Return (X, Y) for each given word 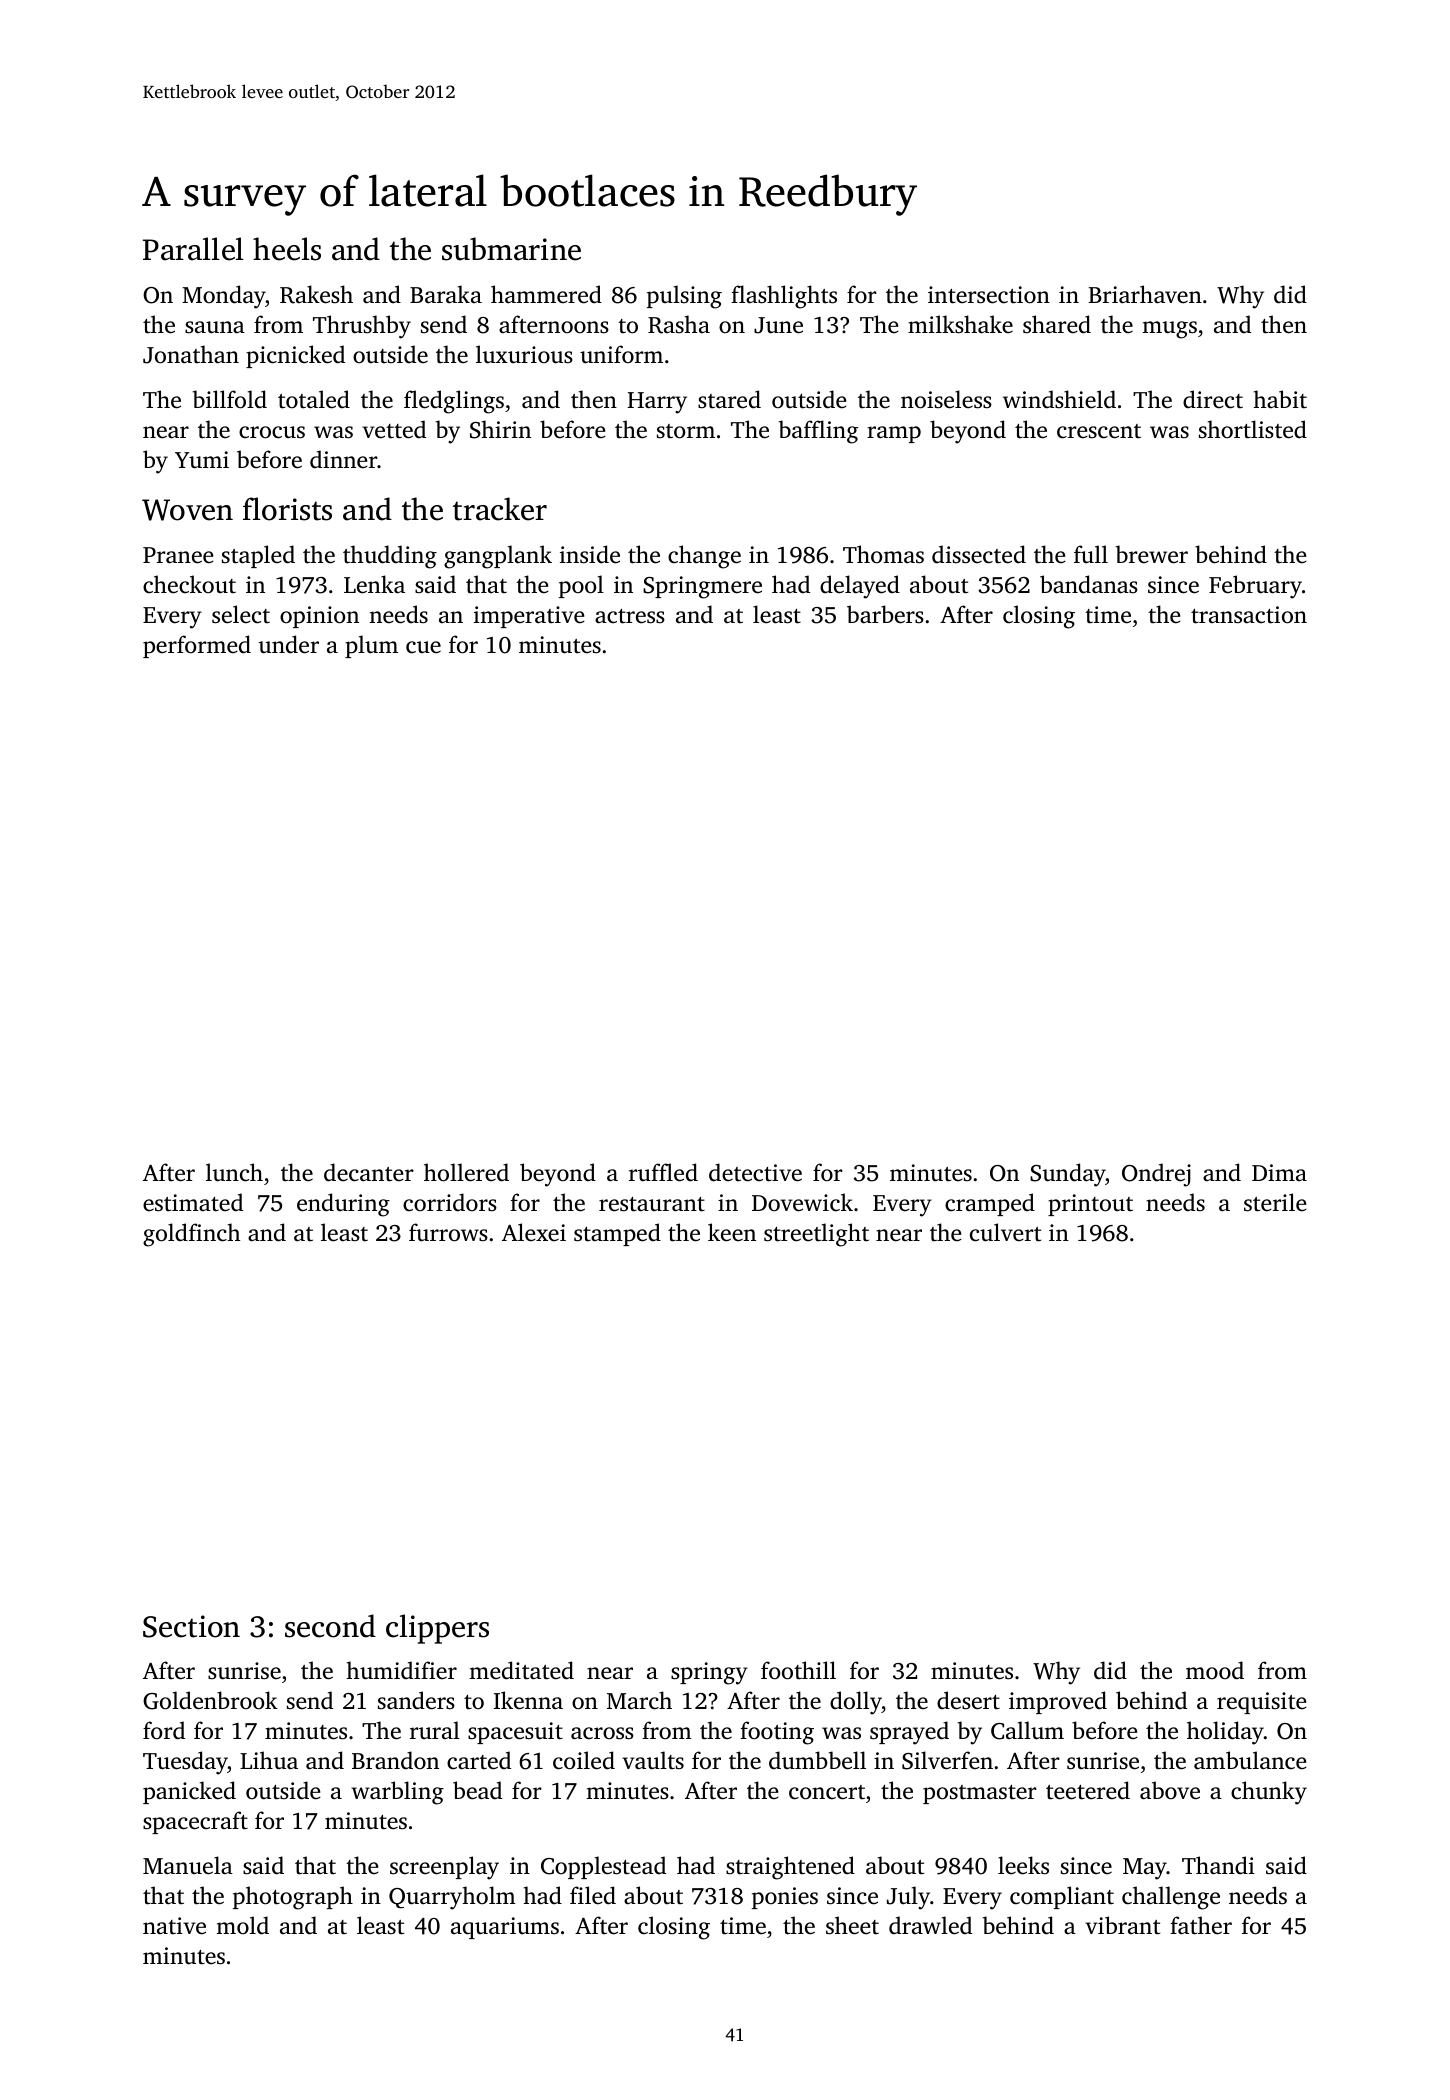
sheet (852, 1925)
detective (755, 1172)
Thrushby (362, 327)
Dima (1279, 1172)
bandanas (1089, 584)
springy (709, 1673)
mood (1215, 1670)
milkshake (960, 324)
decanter (369, 1172)
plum (371, 646)
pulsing (684, 297)
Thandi (1218, 1865)
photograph (293, 1898)
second (330, 1626)
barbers (885, 614)
